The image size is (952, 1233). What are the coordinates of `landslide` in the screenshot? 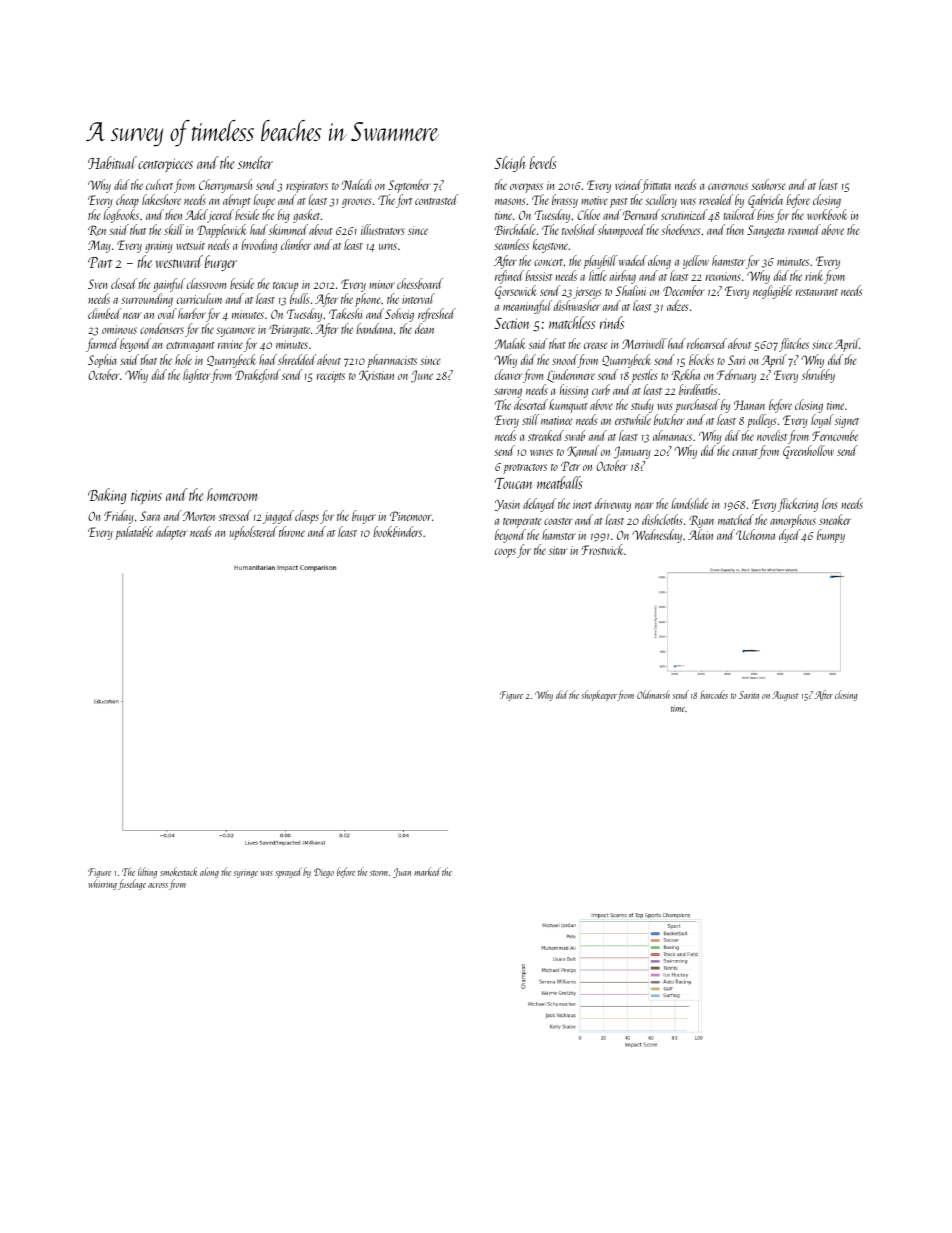 It's located at (690, 503).
